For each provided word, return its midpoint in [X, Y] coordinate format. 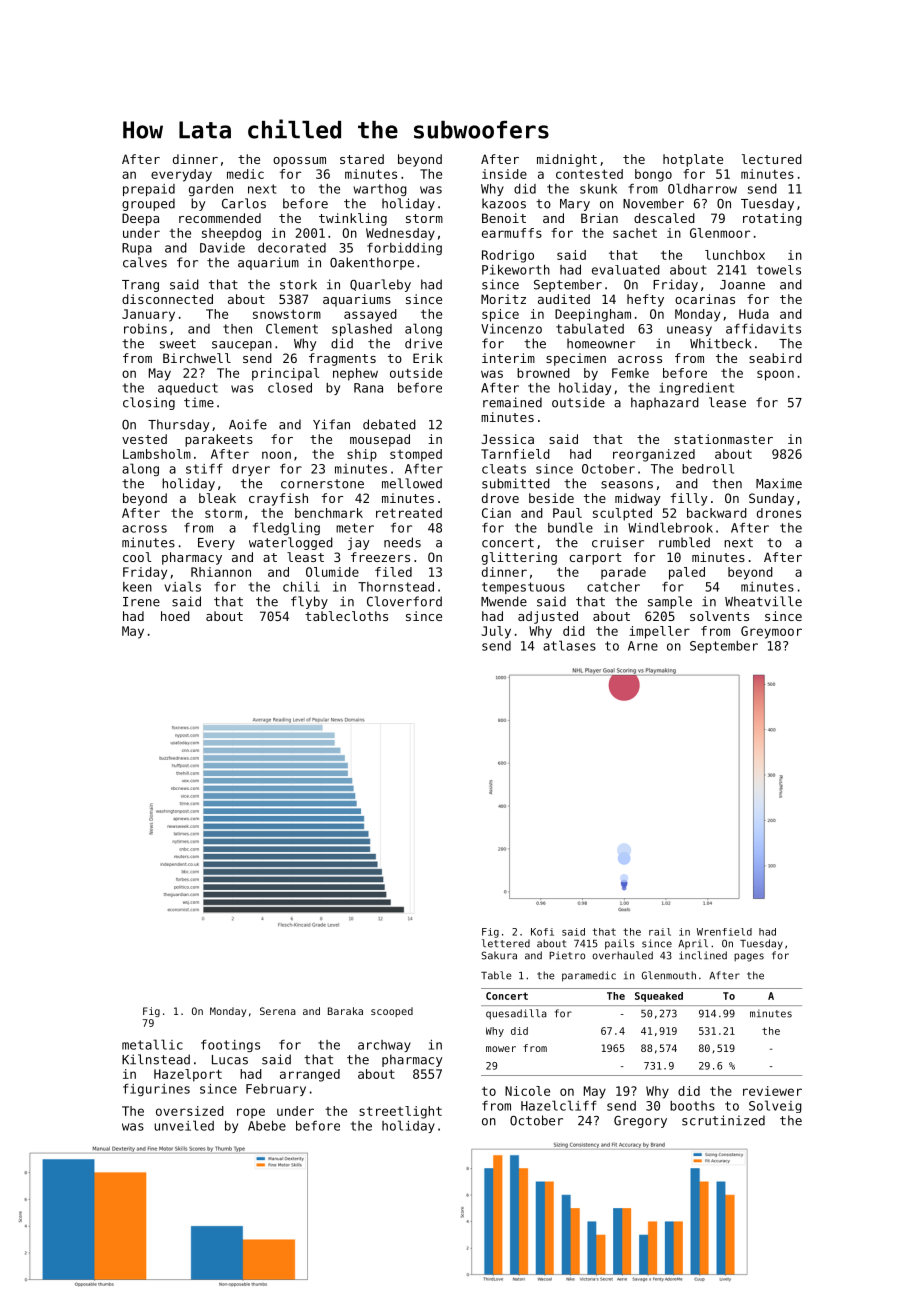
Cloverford [404, 601]
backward [717, 513]
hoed [175, 616]
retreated [409, 513]
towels [779, 270]
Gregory [640, 1122]
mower [501, 1049]
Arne [643, 646]
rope [251, 1113]
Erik [428, 358]
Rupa [137, 249]
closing [149, 403]
